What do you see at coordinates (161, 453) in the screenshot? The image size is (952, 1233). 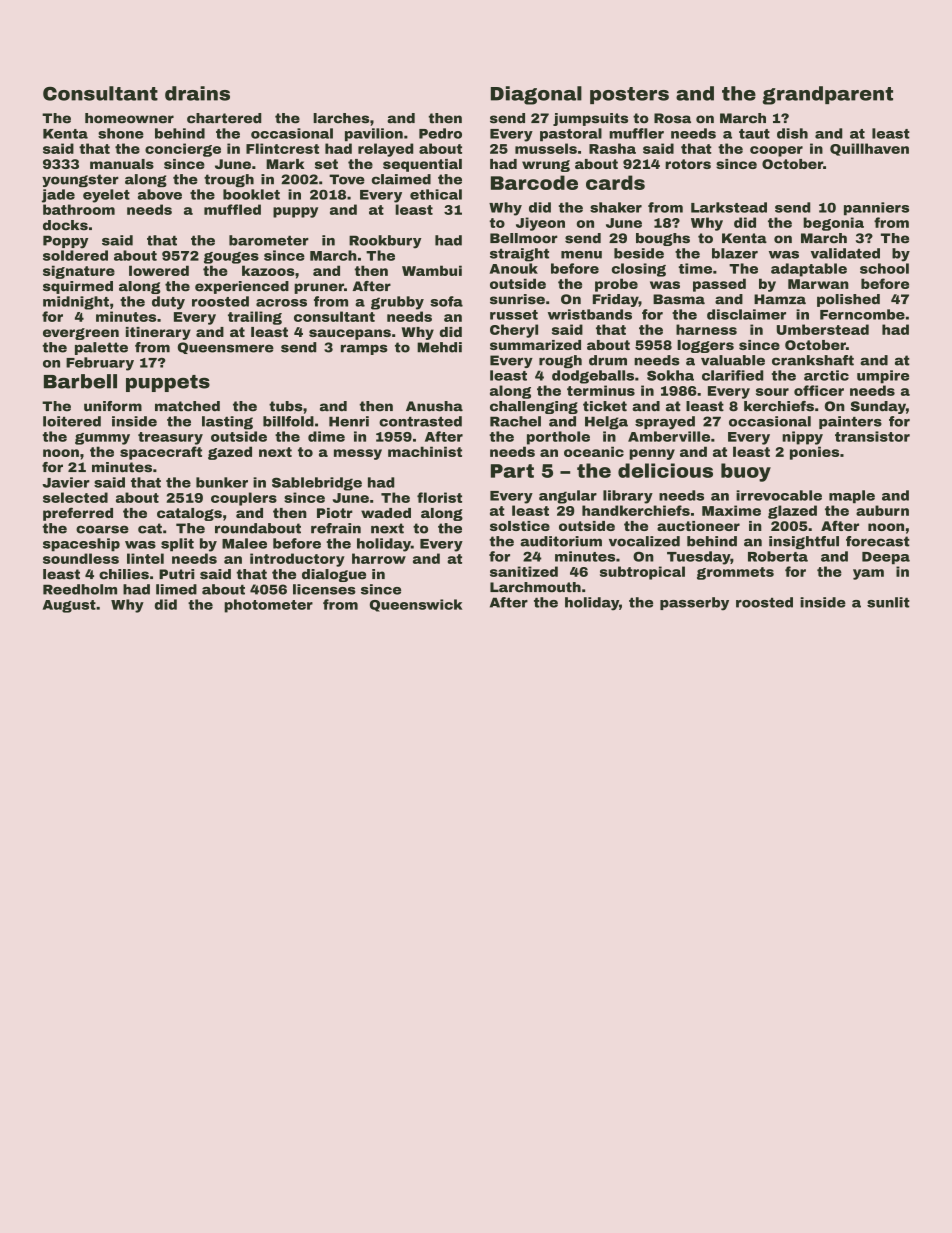 I see `spacecraft` at bounding box center [161, 453].
